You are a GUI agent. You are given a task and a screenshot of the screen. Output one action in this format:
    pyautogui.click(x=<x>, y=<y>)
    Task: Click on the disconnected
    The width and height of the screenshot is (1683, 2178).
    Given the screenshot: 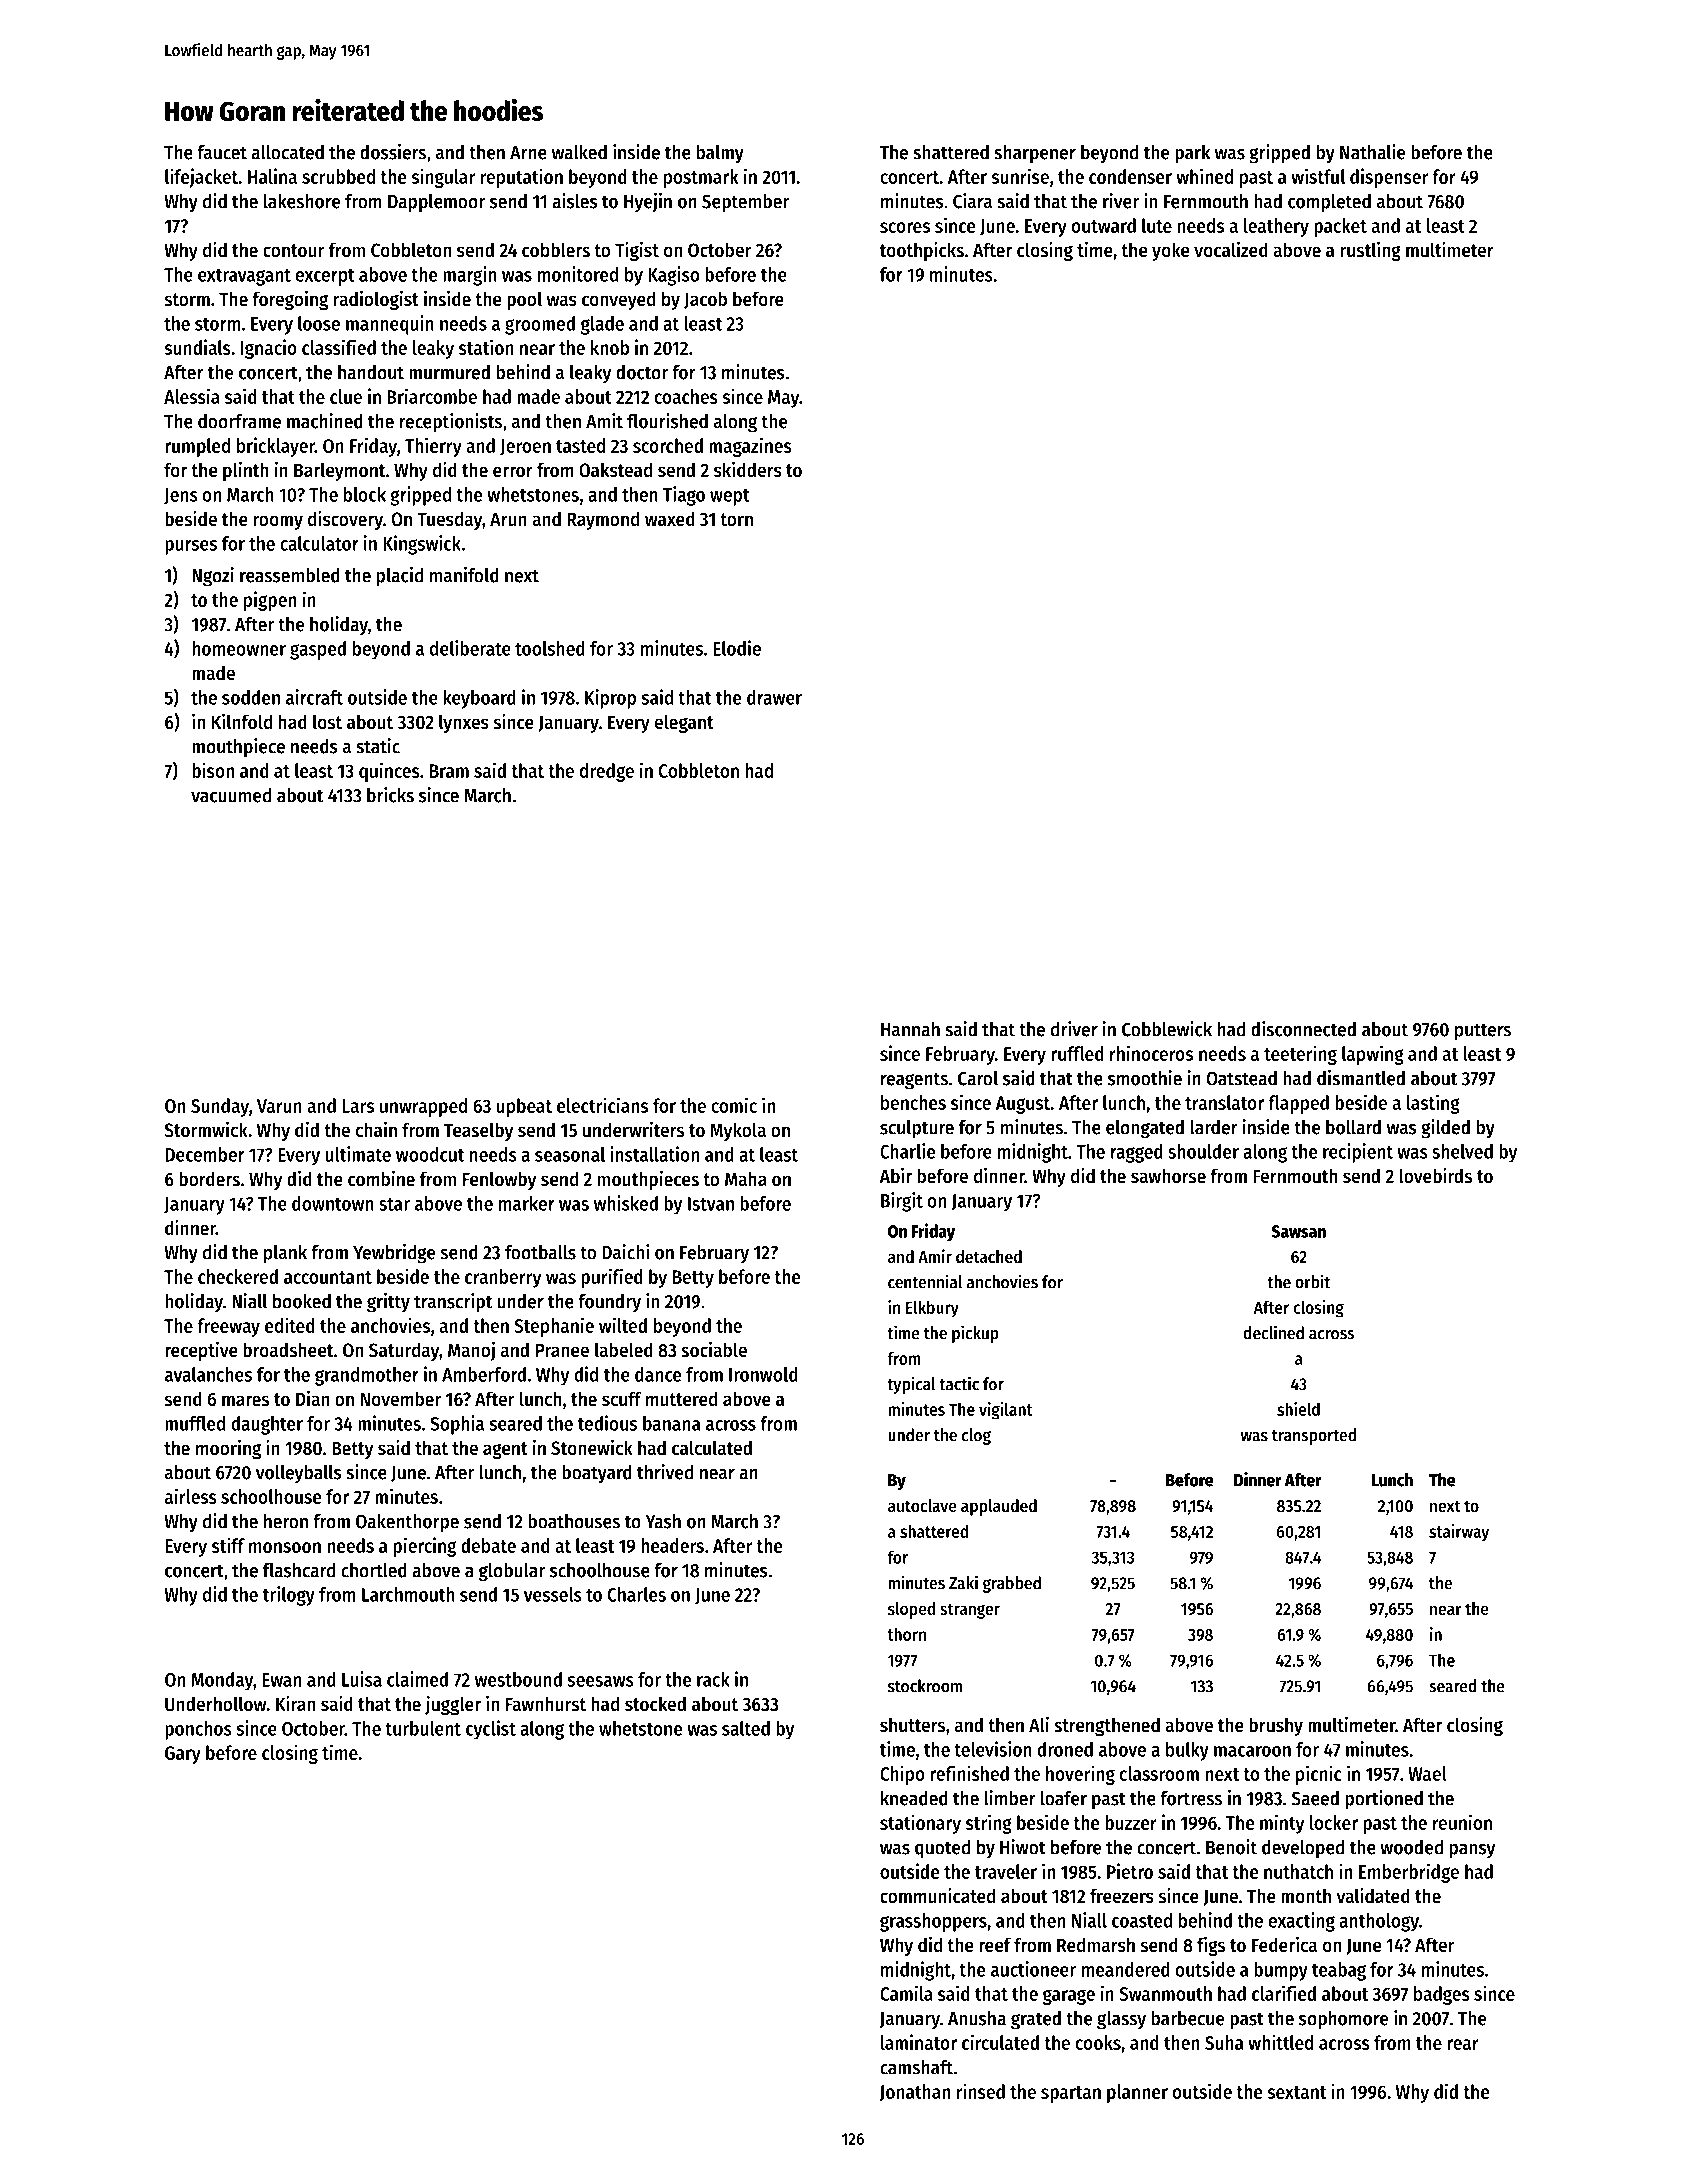 What is the action you would take?
    pyautogui.click(x=1303, y=1029)
